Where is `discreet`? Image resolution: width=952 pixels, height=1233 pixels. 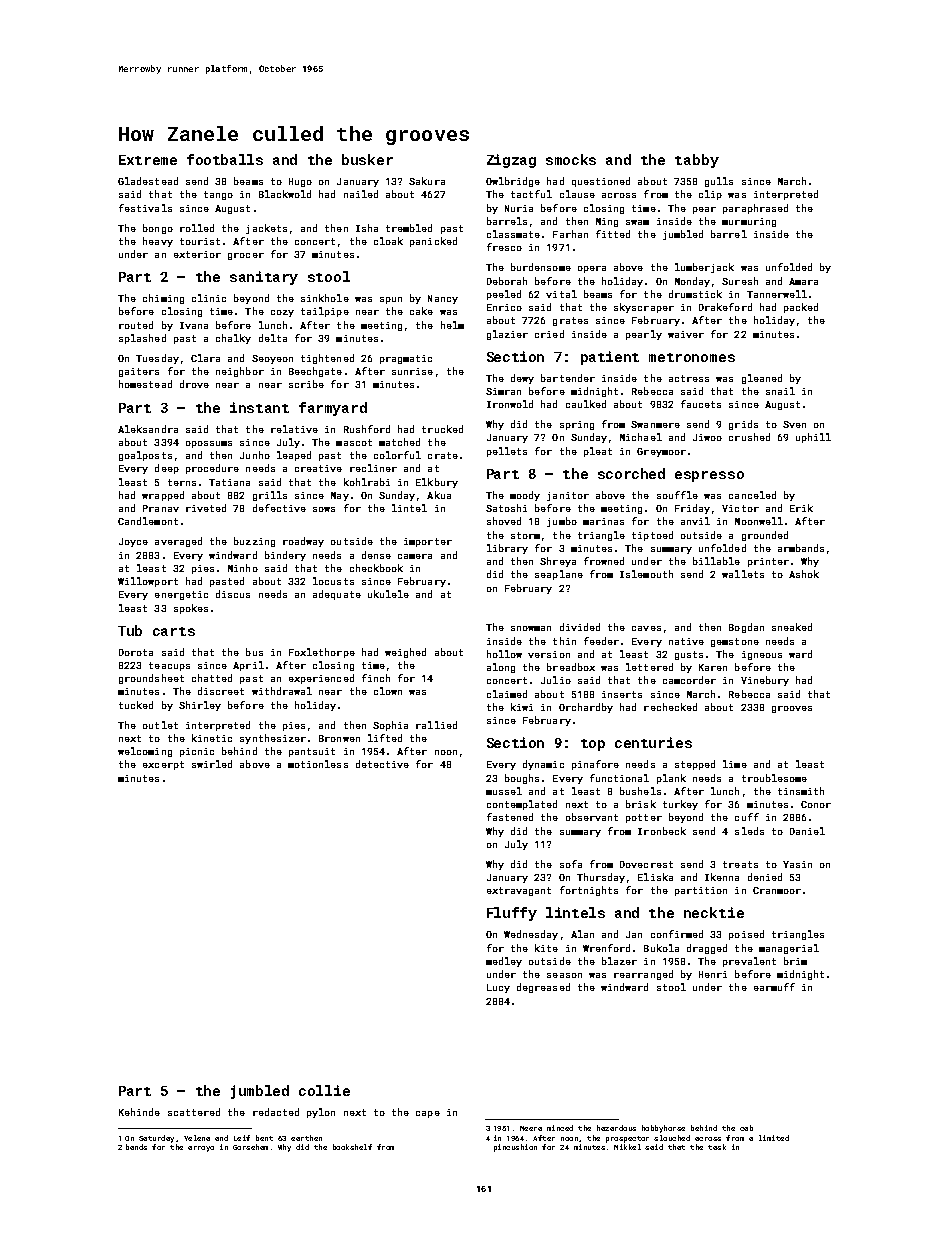
discreet is located at coordinates (221, 691).
